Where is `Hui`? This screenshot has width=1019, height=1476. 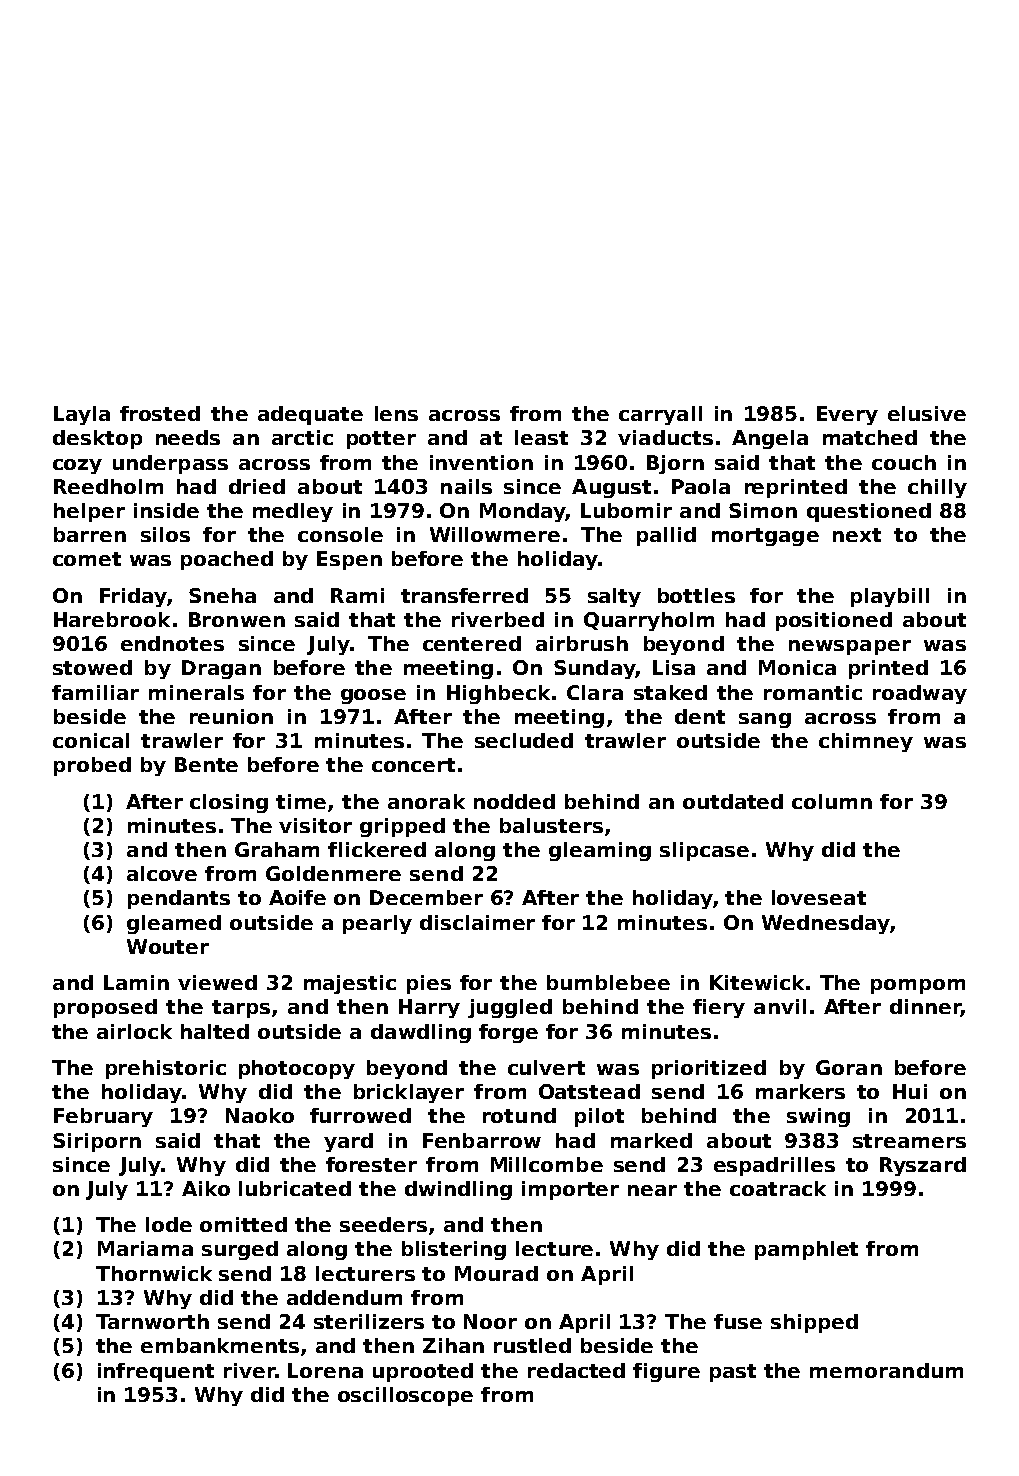 Hui is located at coordinates (910, 1091).
